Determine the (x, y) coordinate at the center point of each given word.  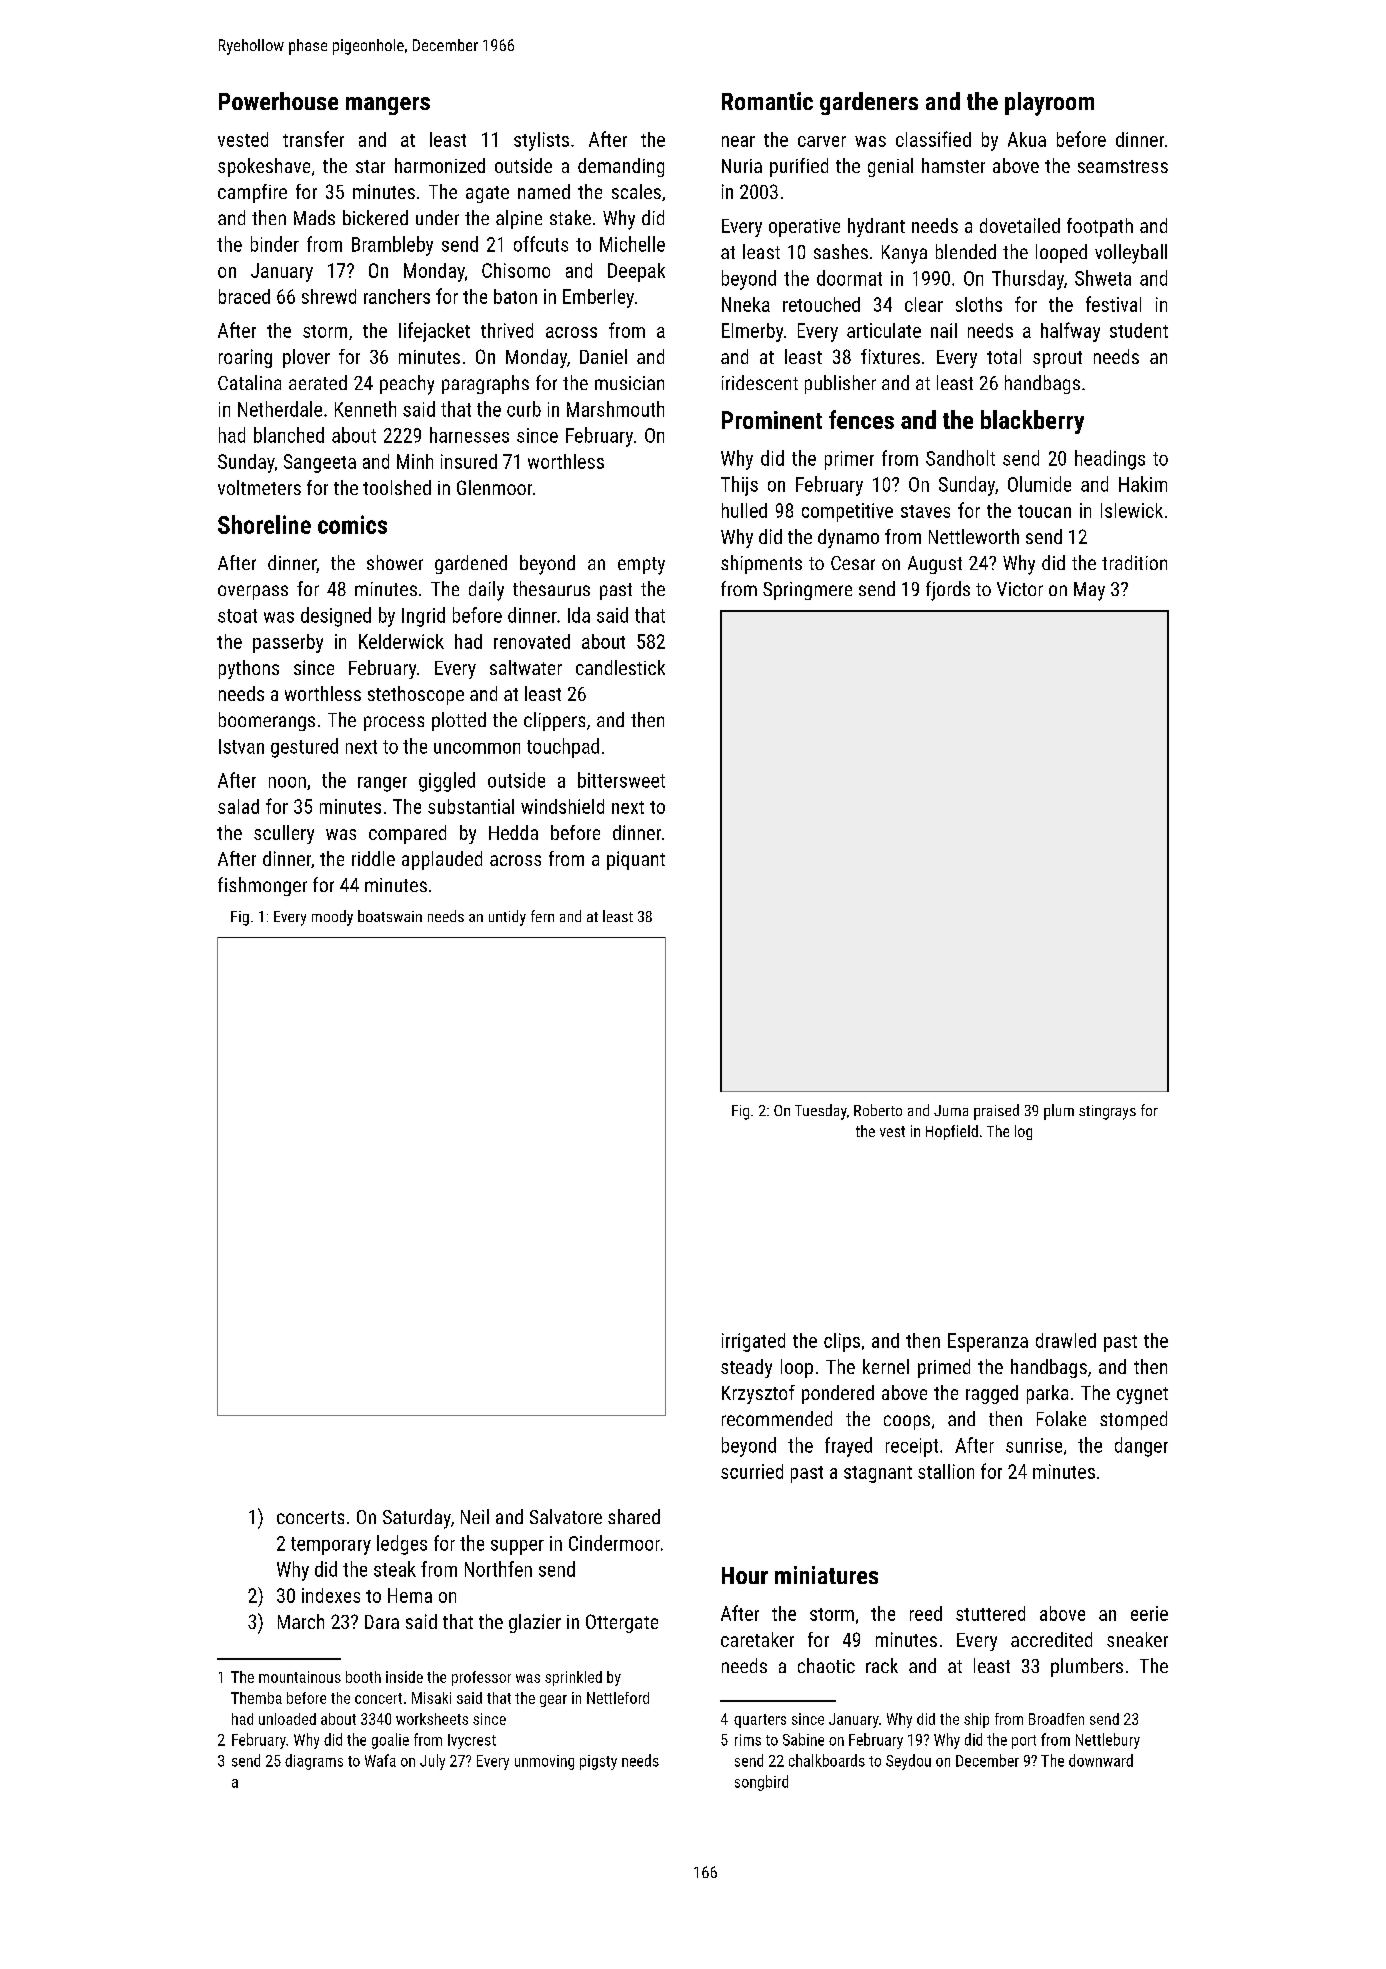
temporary (331, 1546)
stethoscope (416, 695)
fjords (948, 591)
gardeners (869, 103)
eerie (1149, 1613)
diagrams (314, 1762)
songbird (761, 1783)
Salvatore (566, 1516)
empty (641, 566)
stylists (541, 141)
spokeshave (264, 167)
